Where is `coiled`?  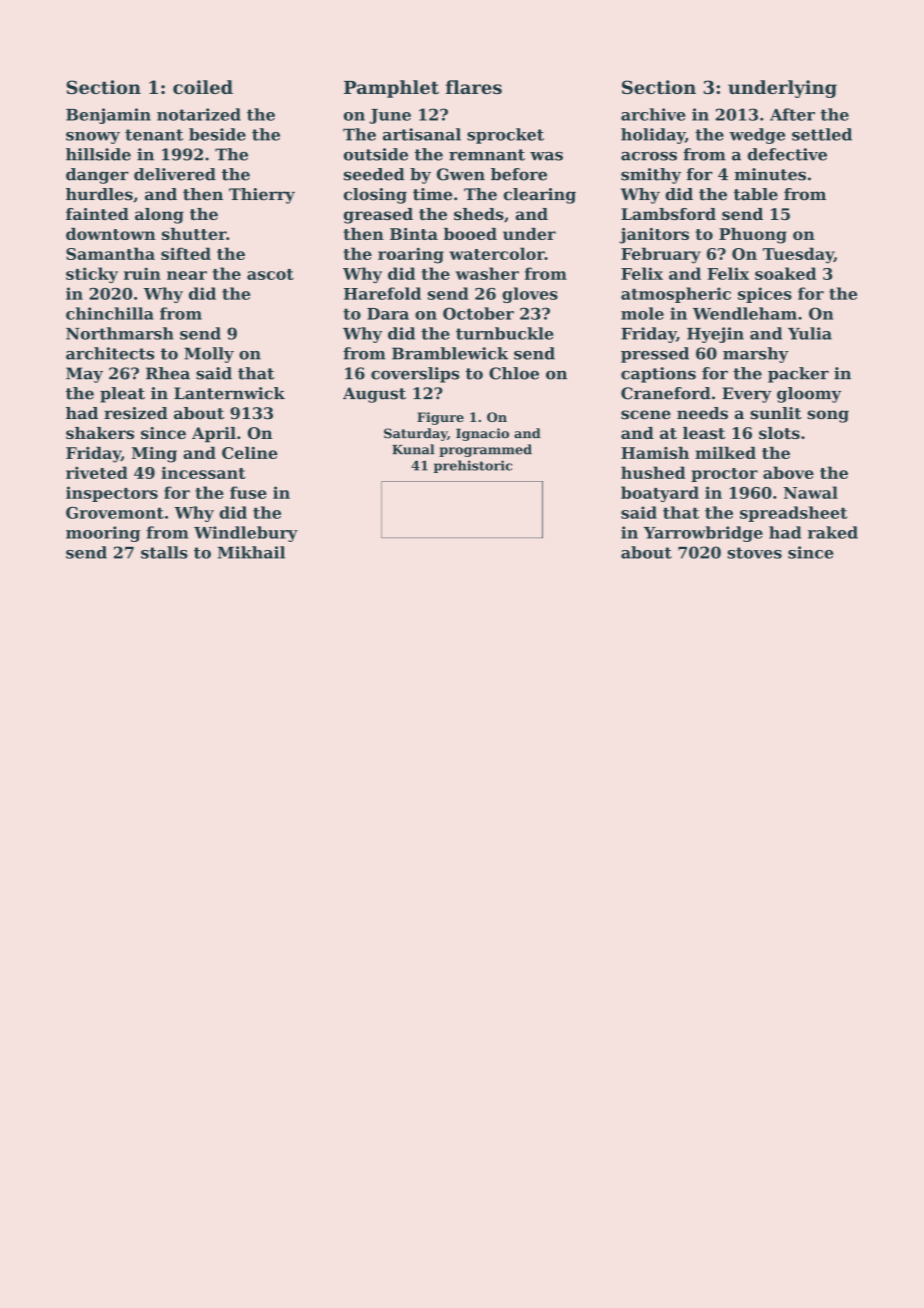
coiled is located at coordinates (203, 87).
